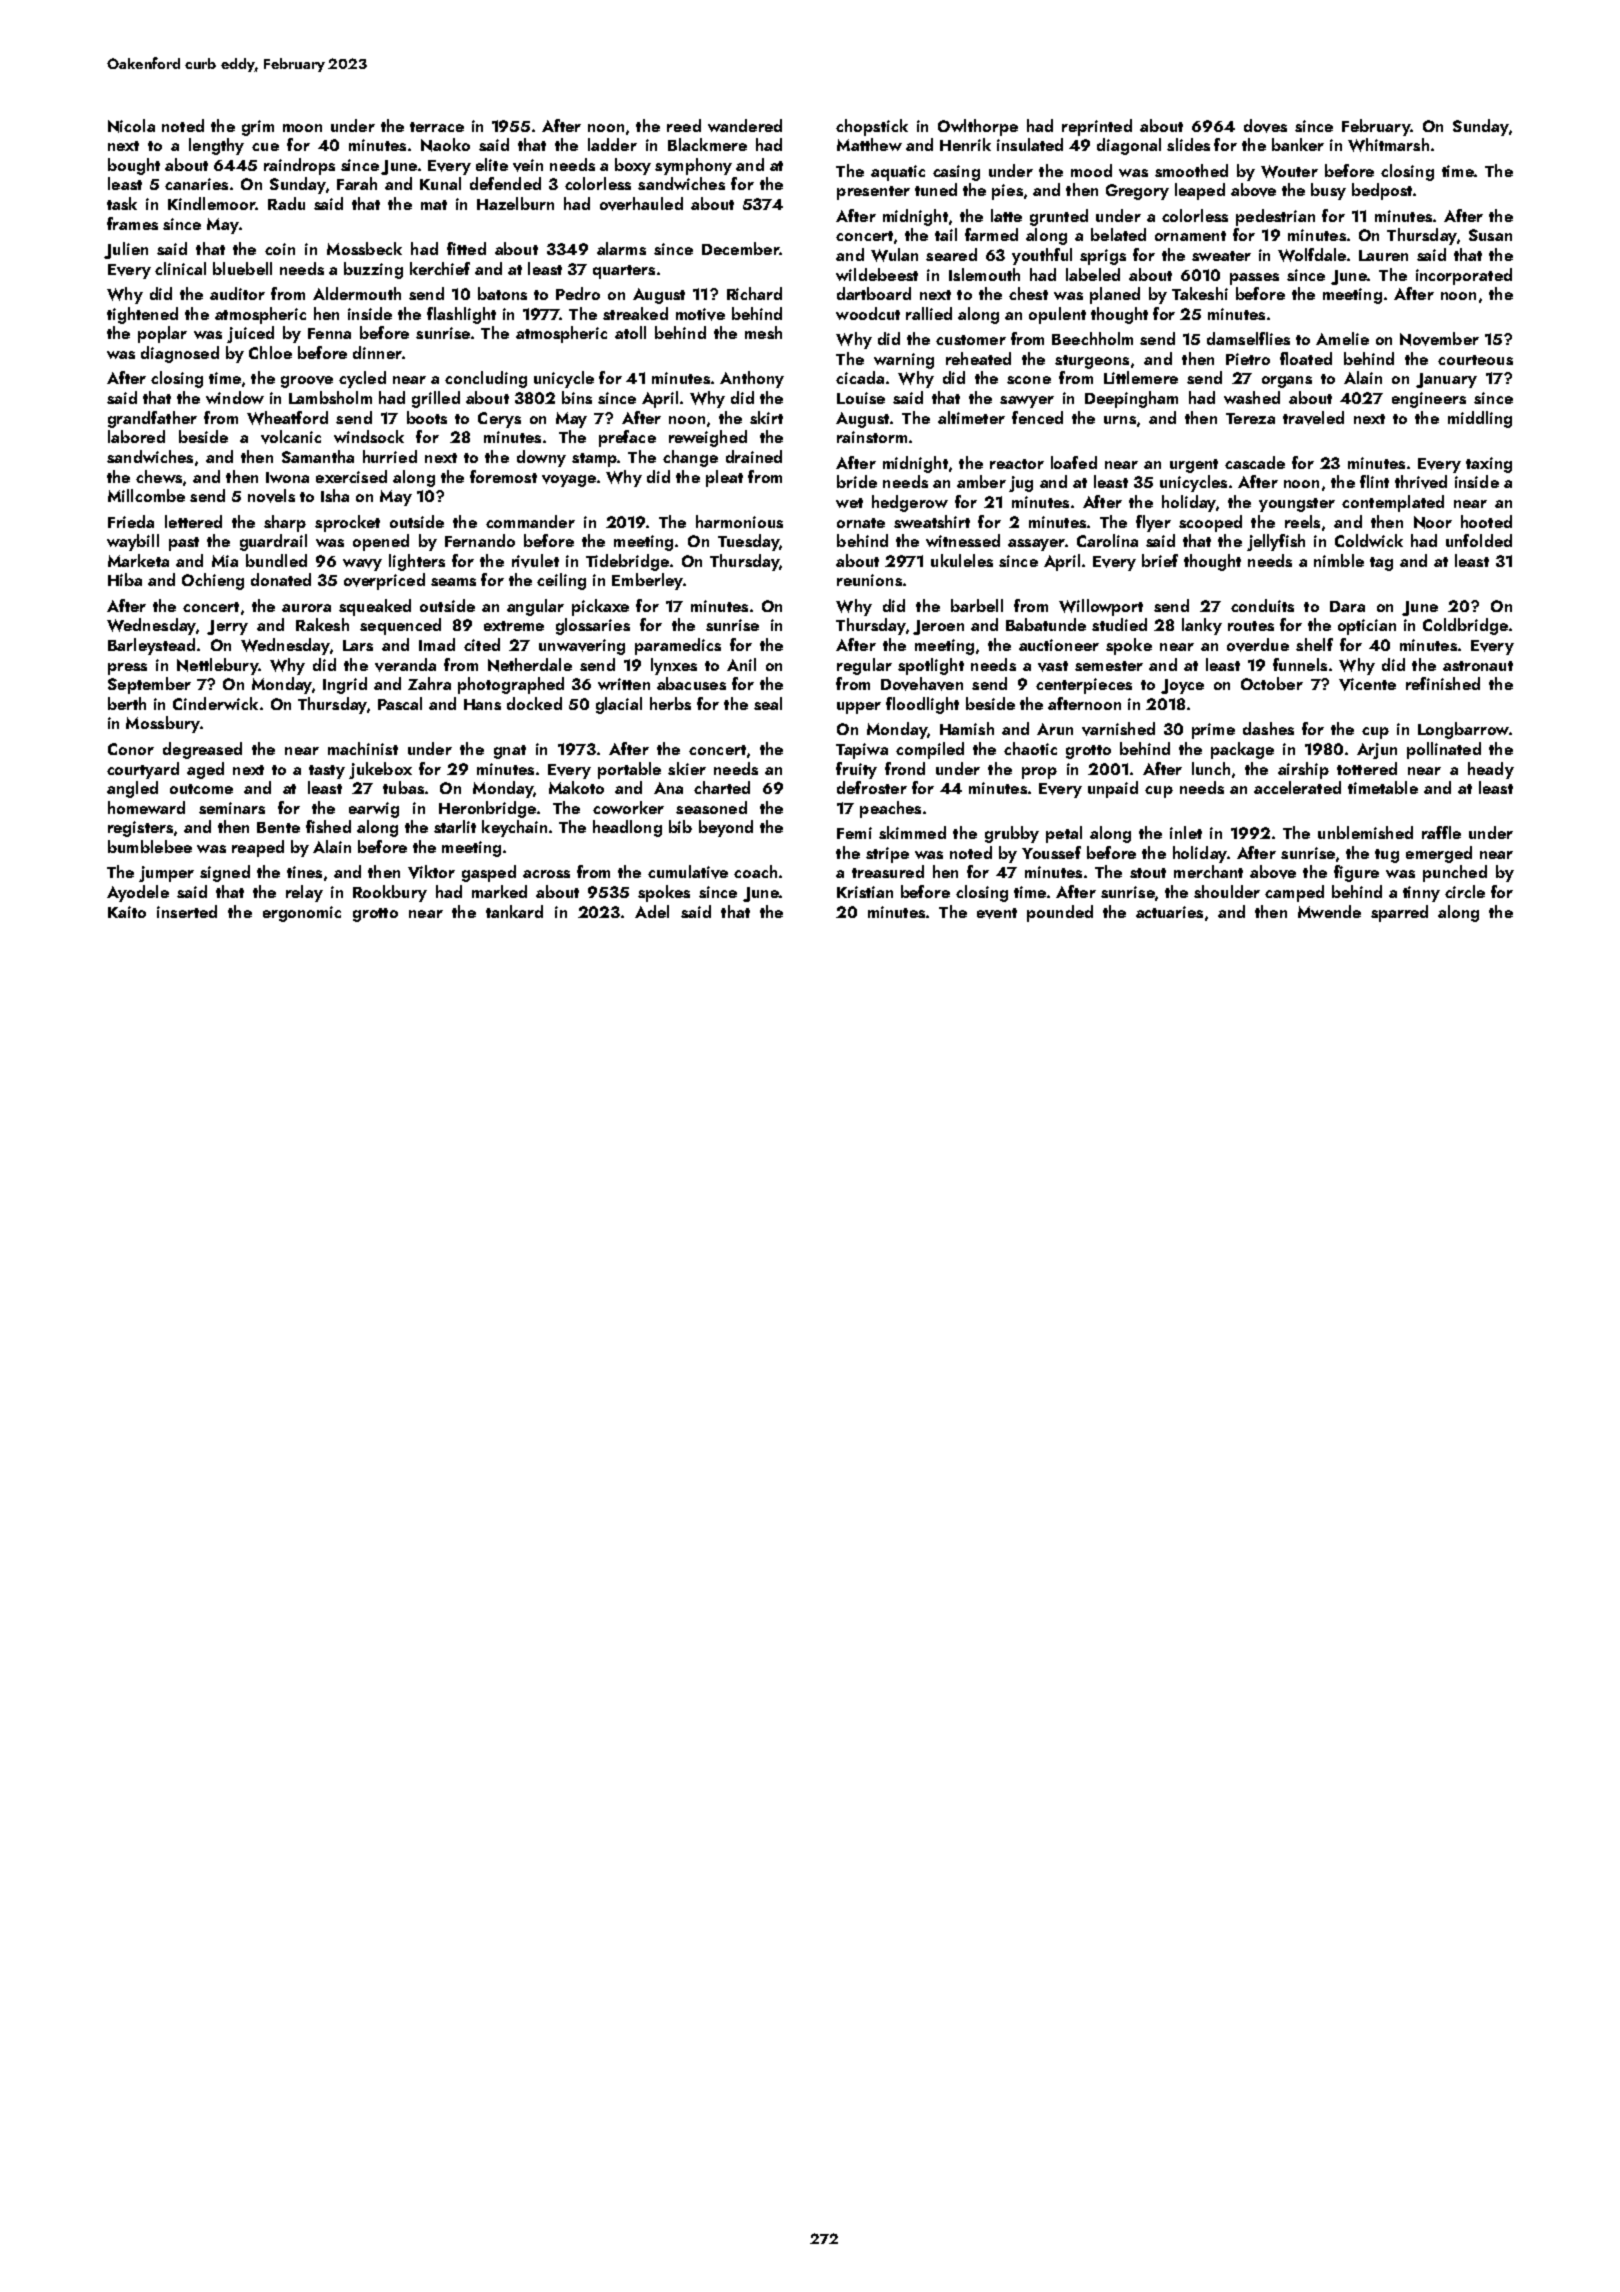  Describe the element at coordinates (869, 144) in the screenshot. I see `Matthew` at that location.
